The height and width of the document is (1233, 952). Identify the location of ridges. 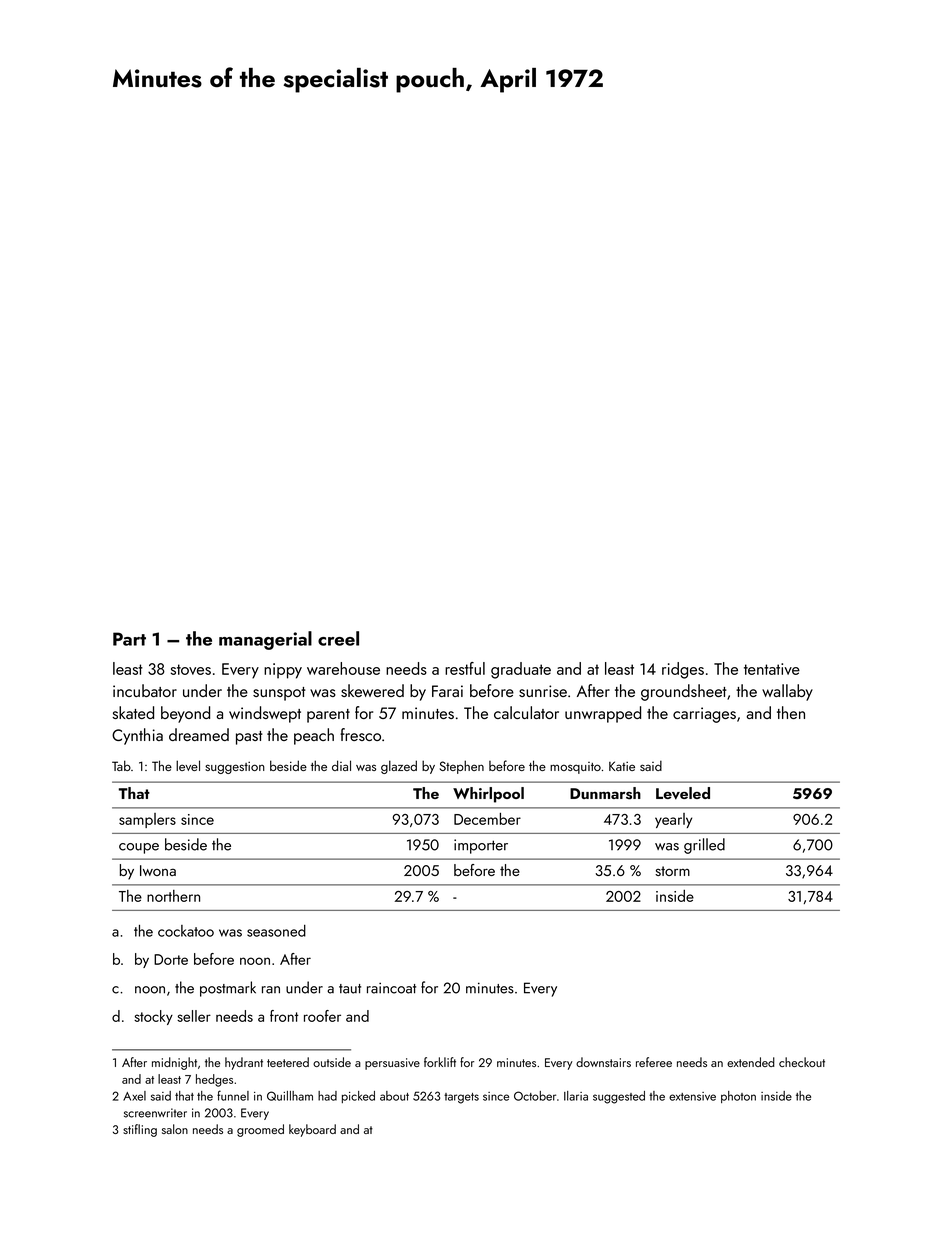
(683, 670).
